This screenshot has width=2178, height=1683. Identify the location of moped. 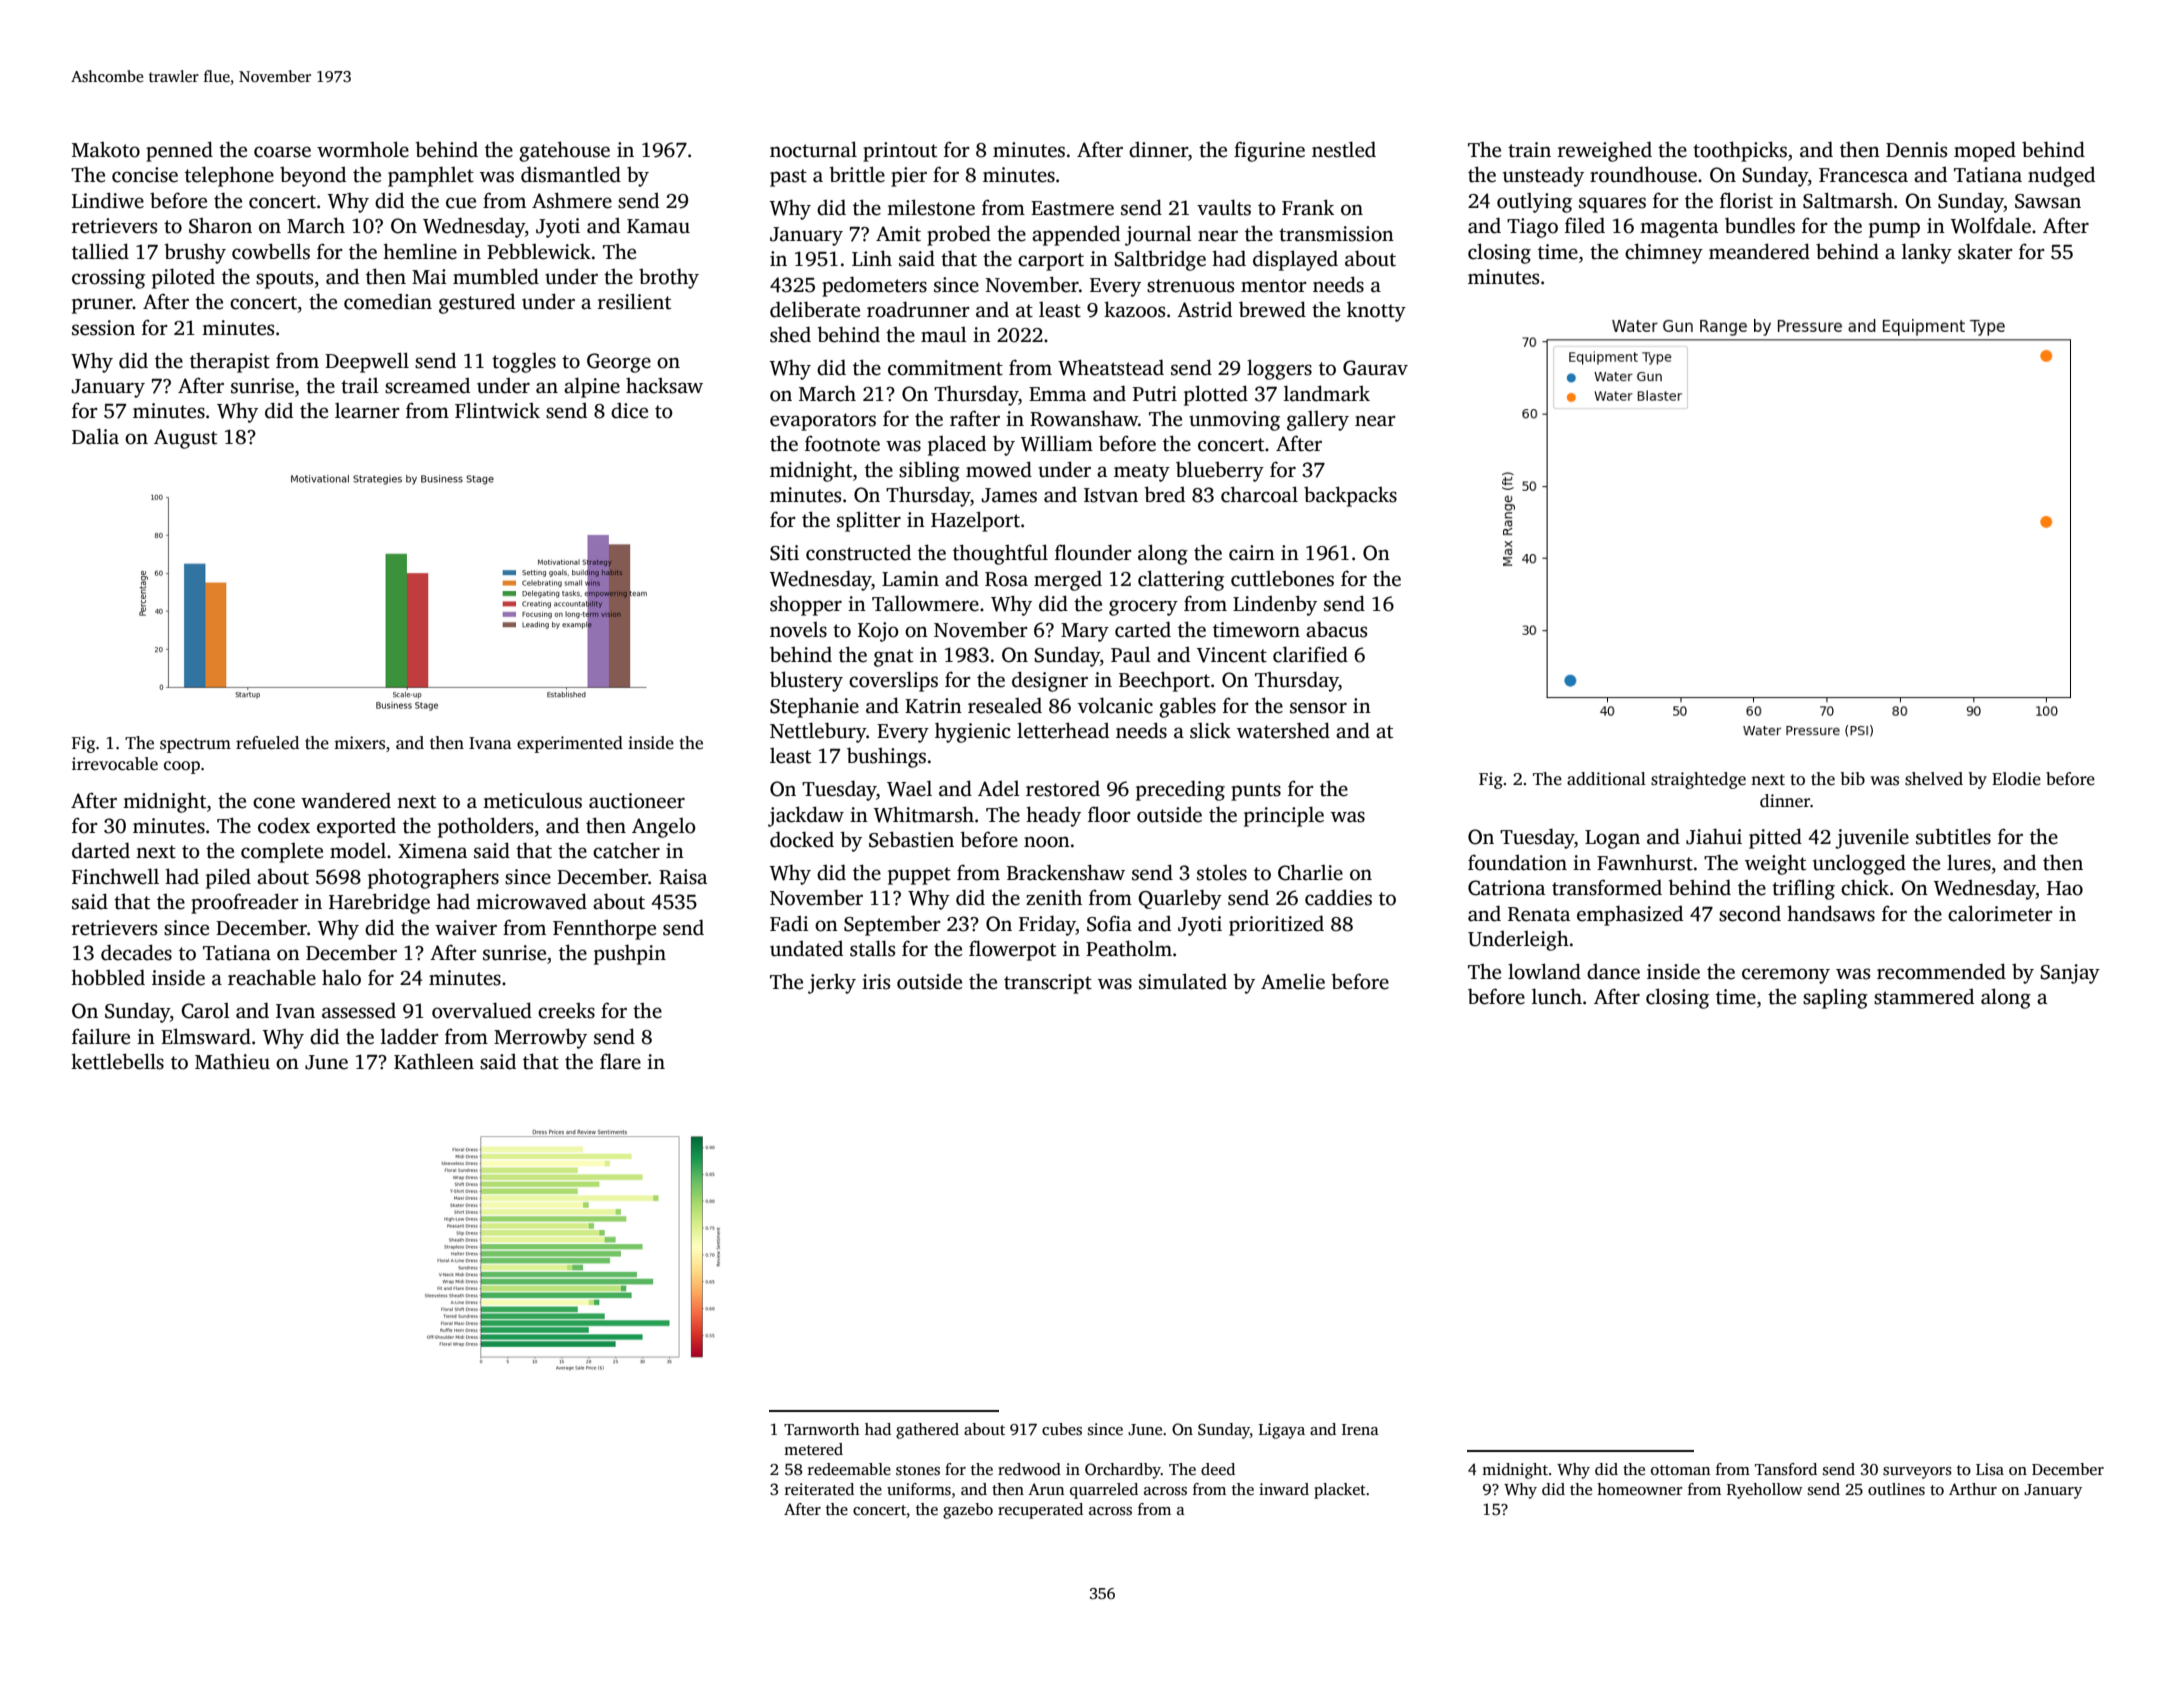
(1985, 151).
